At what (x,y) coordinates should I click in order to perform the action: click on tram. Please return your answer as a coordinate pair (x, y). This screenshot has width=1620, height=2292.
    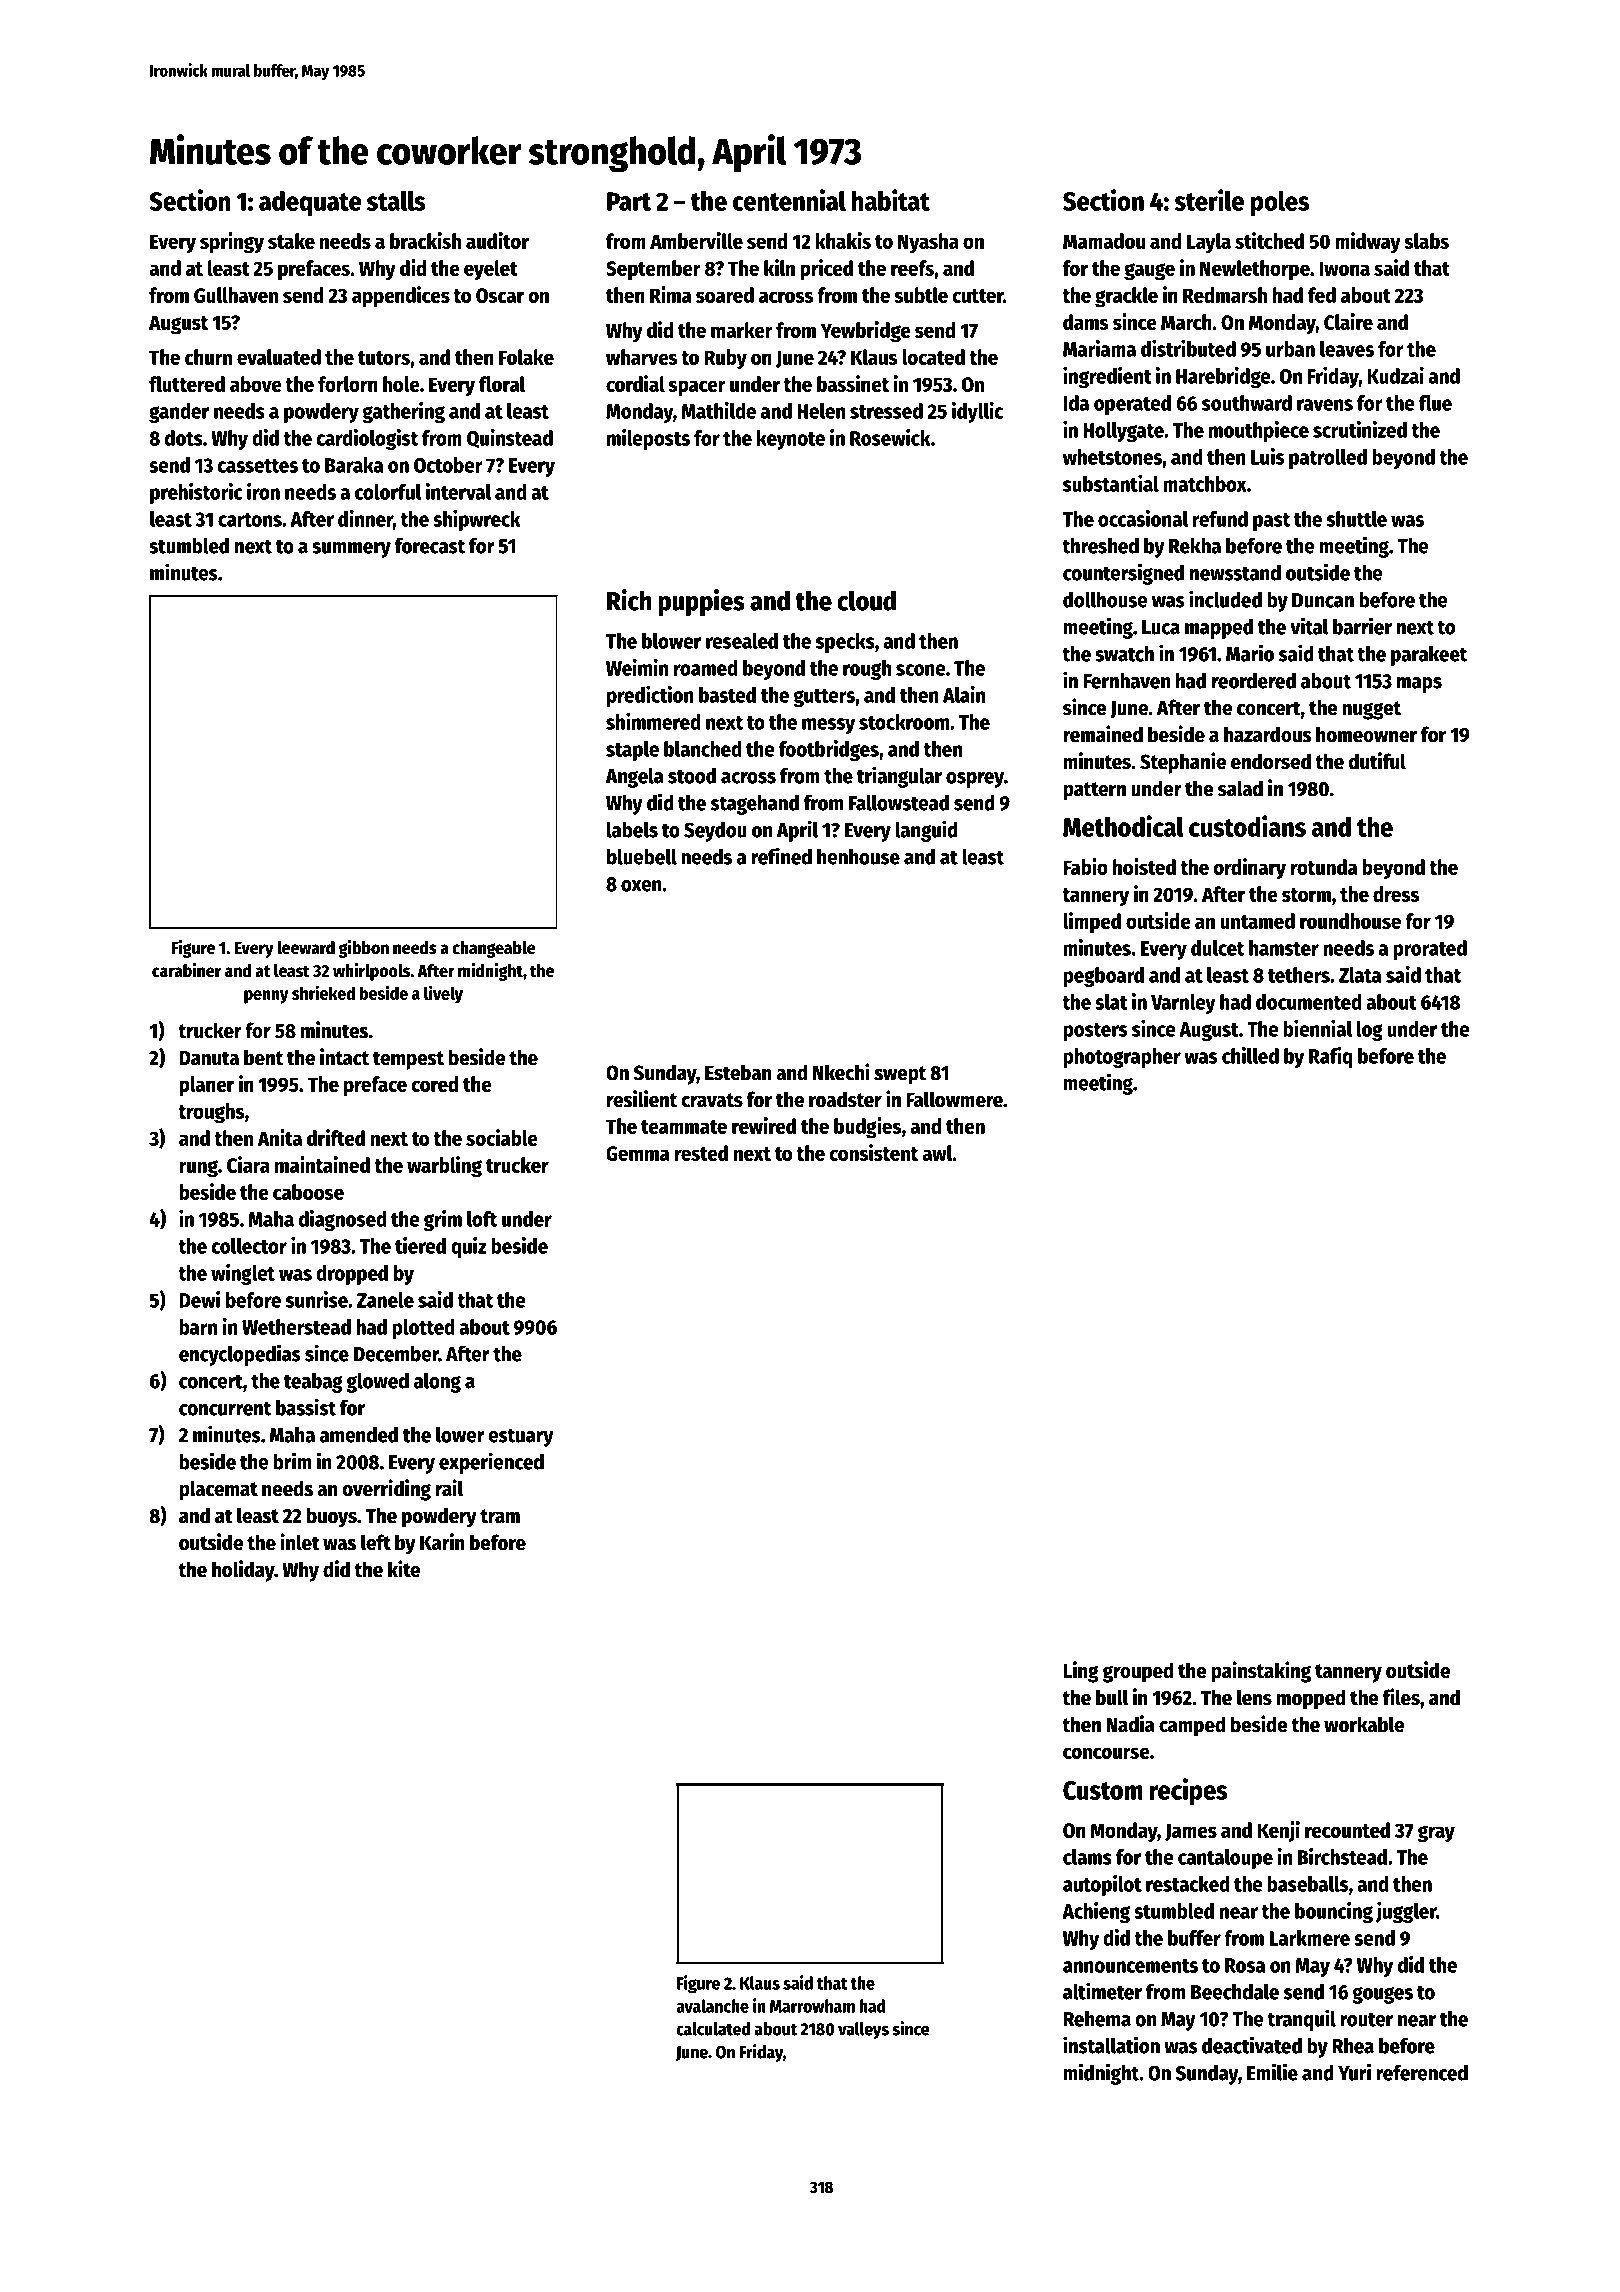
    Looking at the image, I should click on (500, 1516).
